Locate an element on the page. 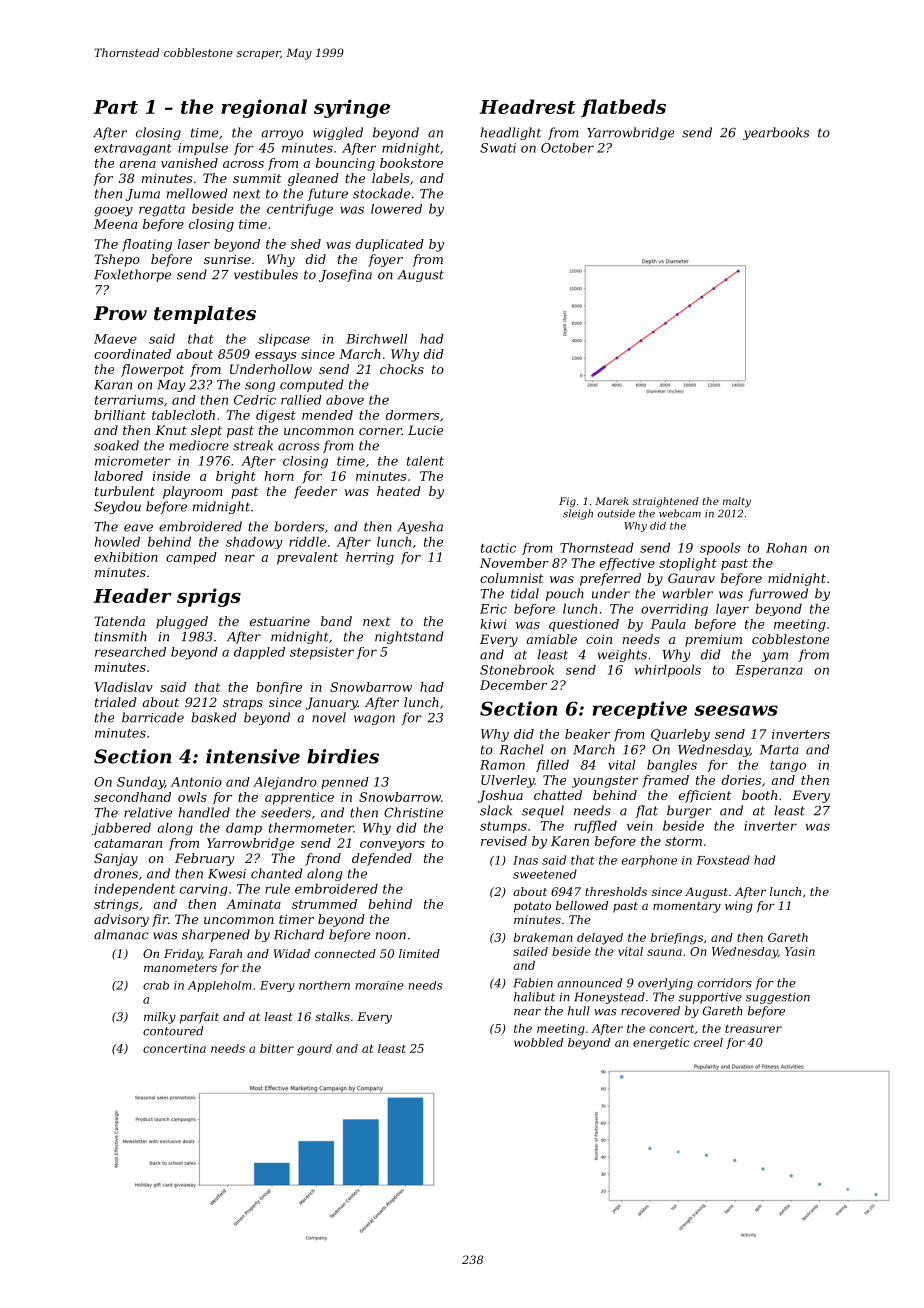  nightstand is located at coordinates (409, 637).
